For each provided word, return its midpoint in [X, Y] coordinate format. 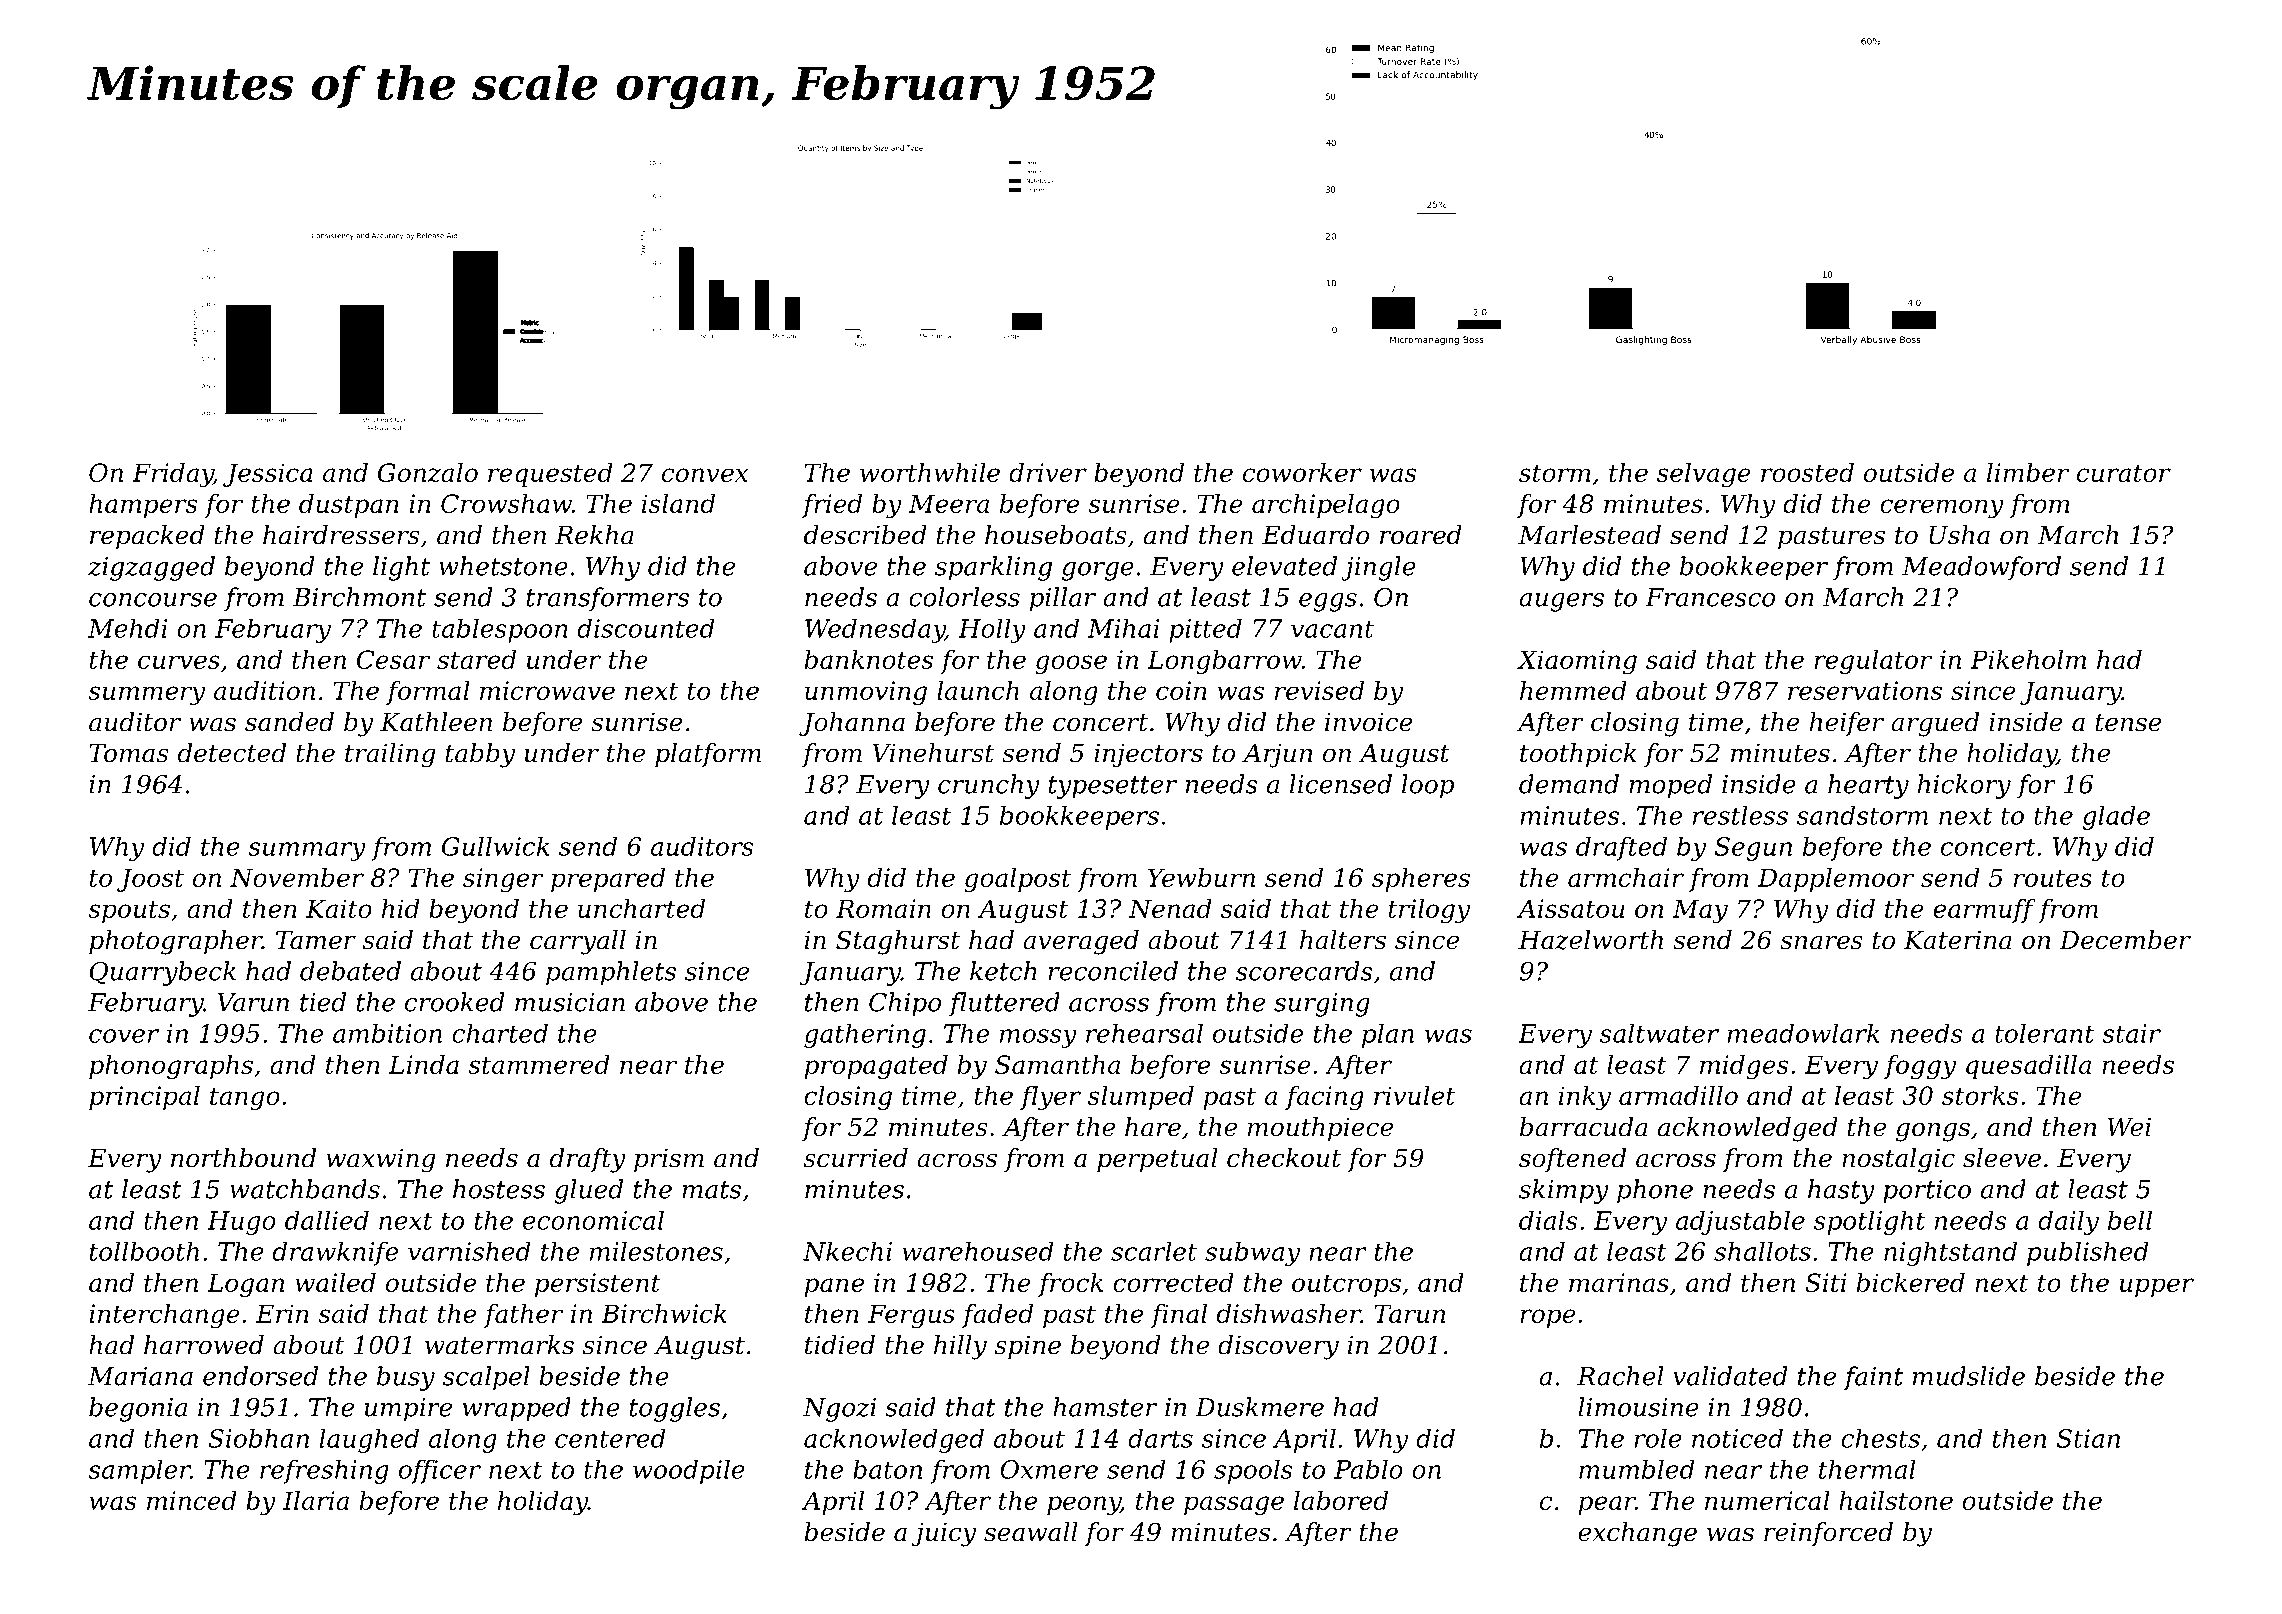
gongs [1933, 1132]
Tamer [316, 940]
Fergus [911, 1316]
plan [1388, 1035]
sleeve [2002, 1158]
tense [2129, 723]
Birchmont [359, 597]
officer [440, 1472]
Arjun [1277, 755]
